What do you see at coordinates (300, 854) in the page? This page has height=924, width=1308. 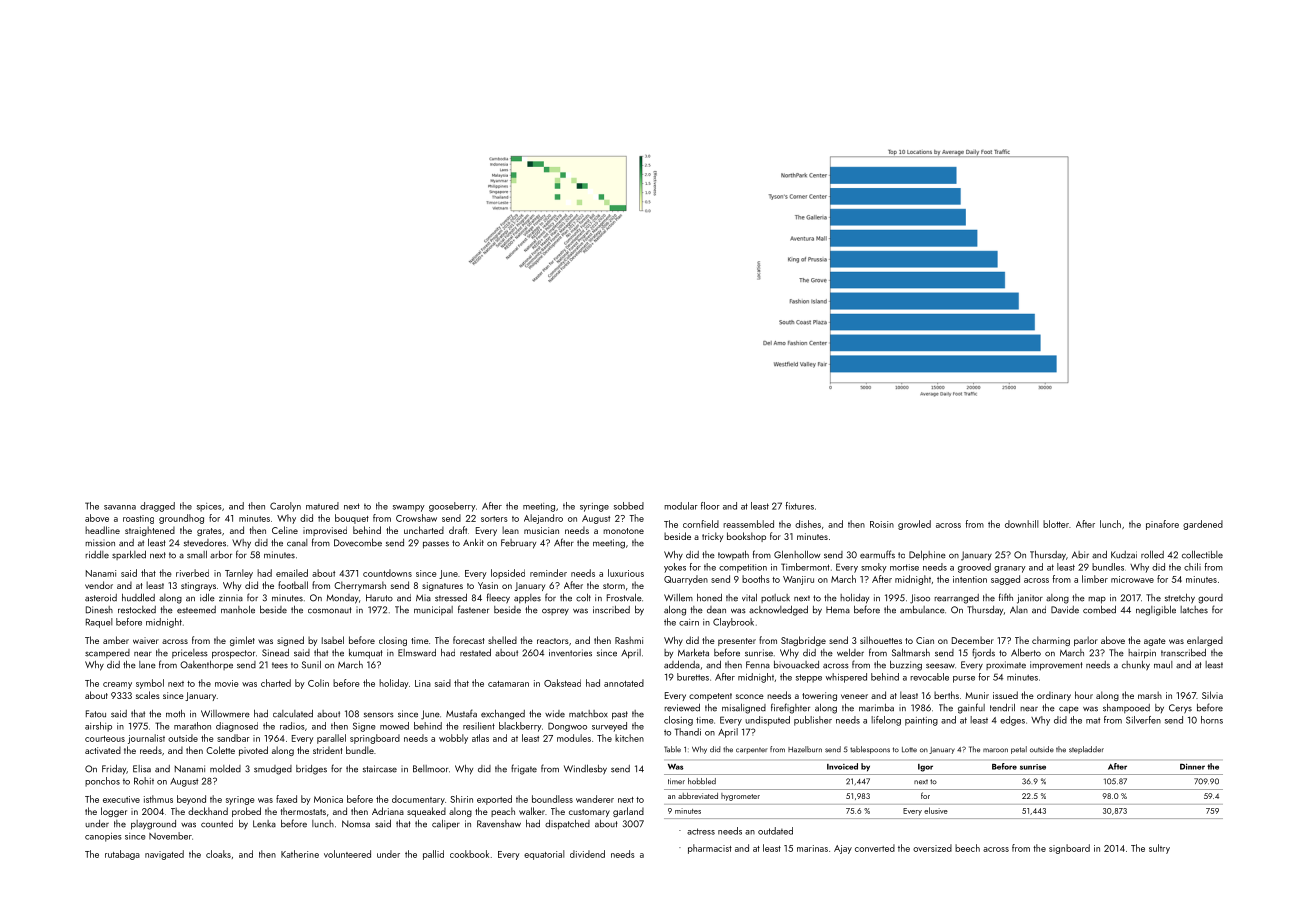 I see `Katherine` at bounding box center [300, 854].
